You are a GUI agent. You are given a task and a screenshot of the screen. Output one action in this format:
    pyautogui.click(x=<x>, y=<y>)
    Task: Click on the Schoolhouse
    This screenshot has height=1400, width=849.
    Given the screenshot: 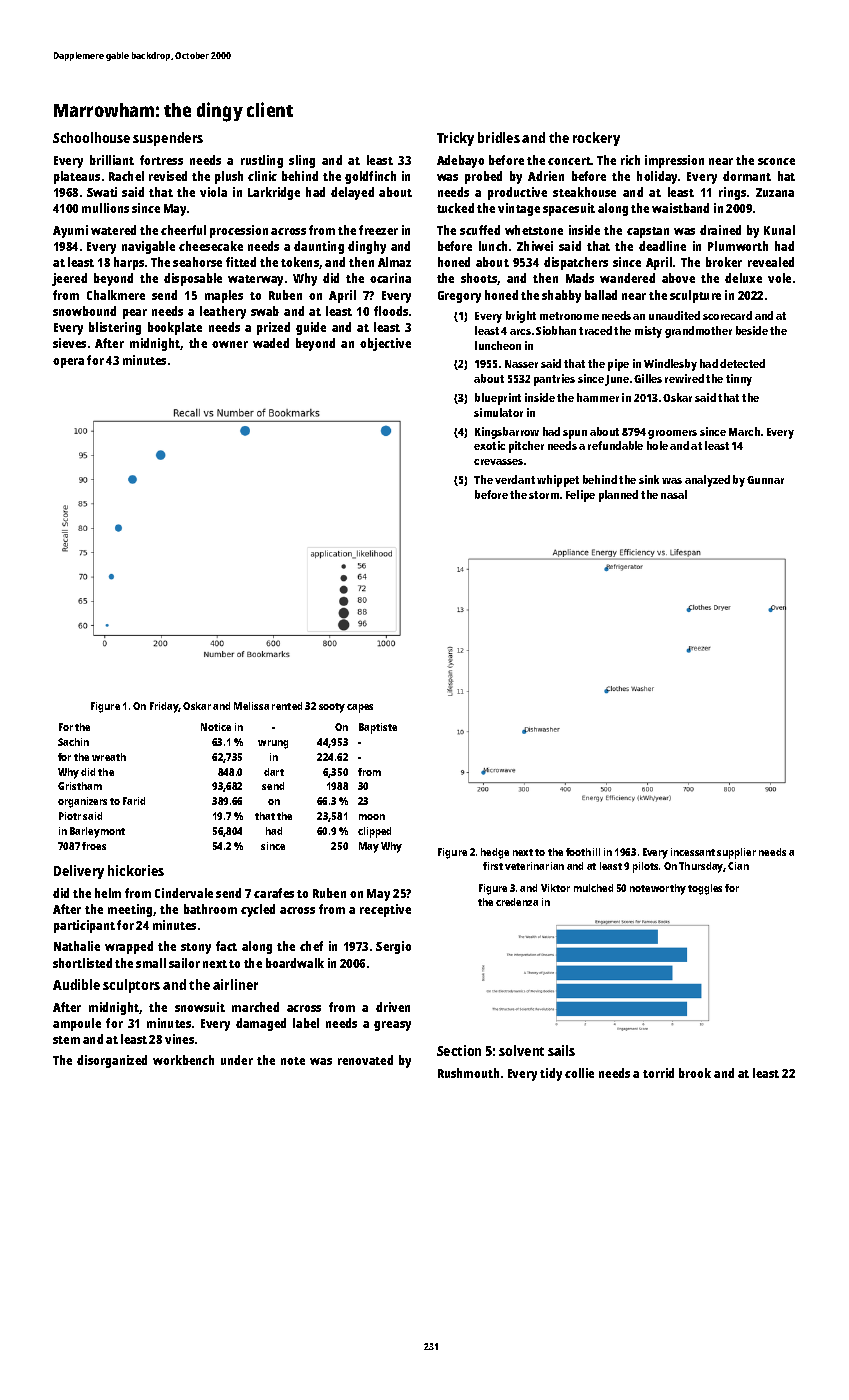 What is the action you would take?
    pyautogui.click(x=91, y=137)
